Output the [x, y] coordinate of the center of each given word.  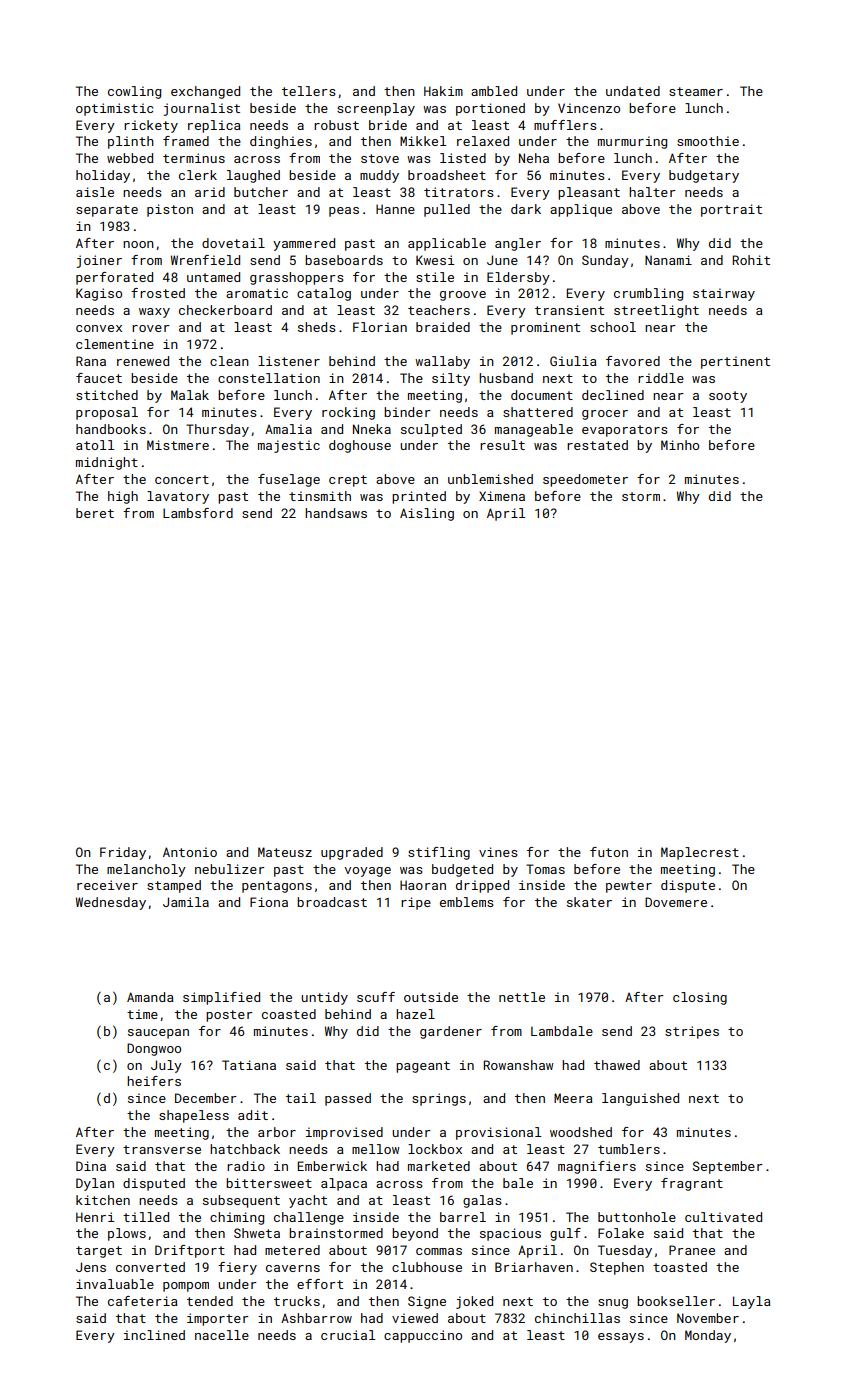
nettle [522, 997]
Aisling [427, 514]
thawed [617, 1065]
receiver [107, 885]
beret [95, 513]
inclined [154, 1335]
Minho [680, 445]
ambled [494, 91]
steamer [696, 91]
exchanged [205, 92]
